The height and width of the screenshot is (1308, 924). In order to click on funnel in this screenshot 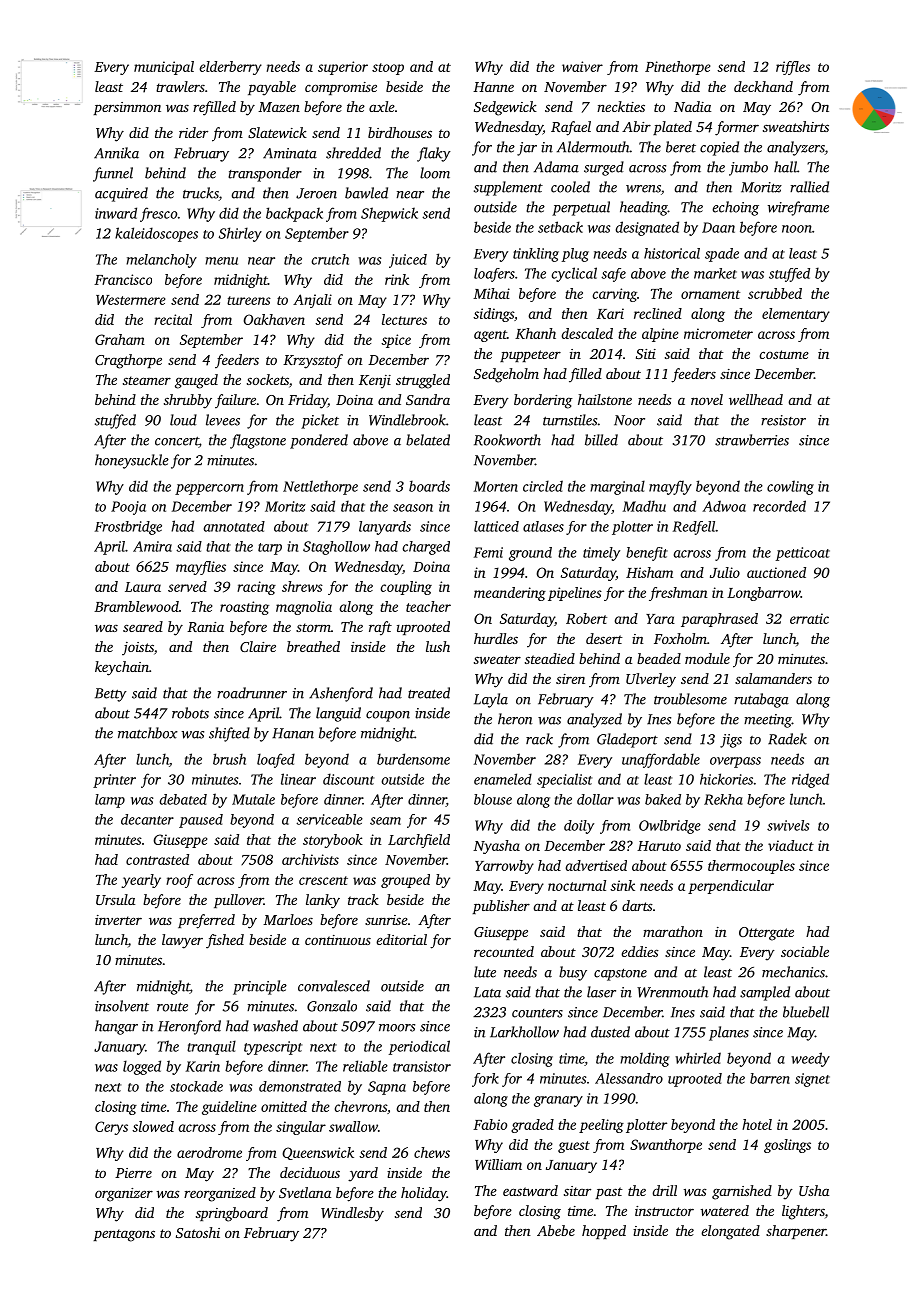, I will do `click(113, 174)`.
